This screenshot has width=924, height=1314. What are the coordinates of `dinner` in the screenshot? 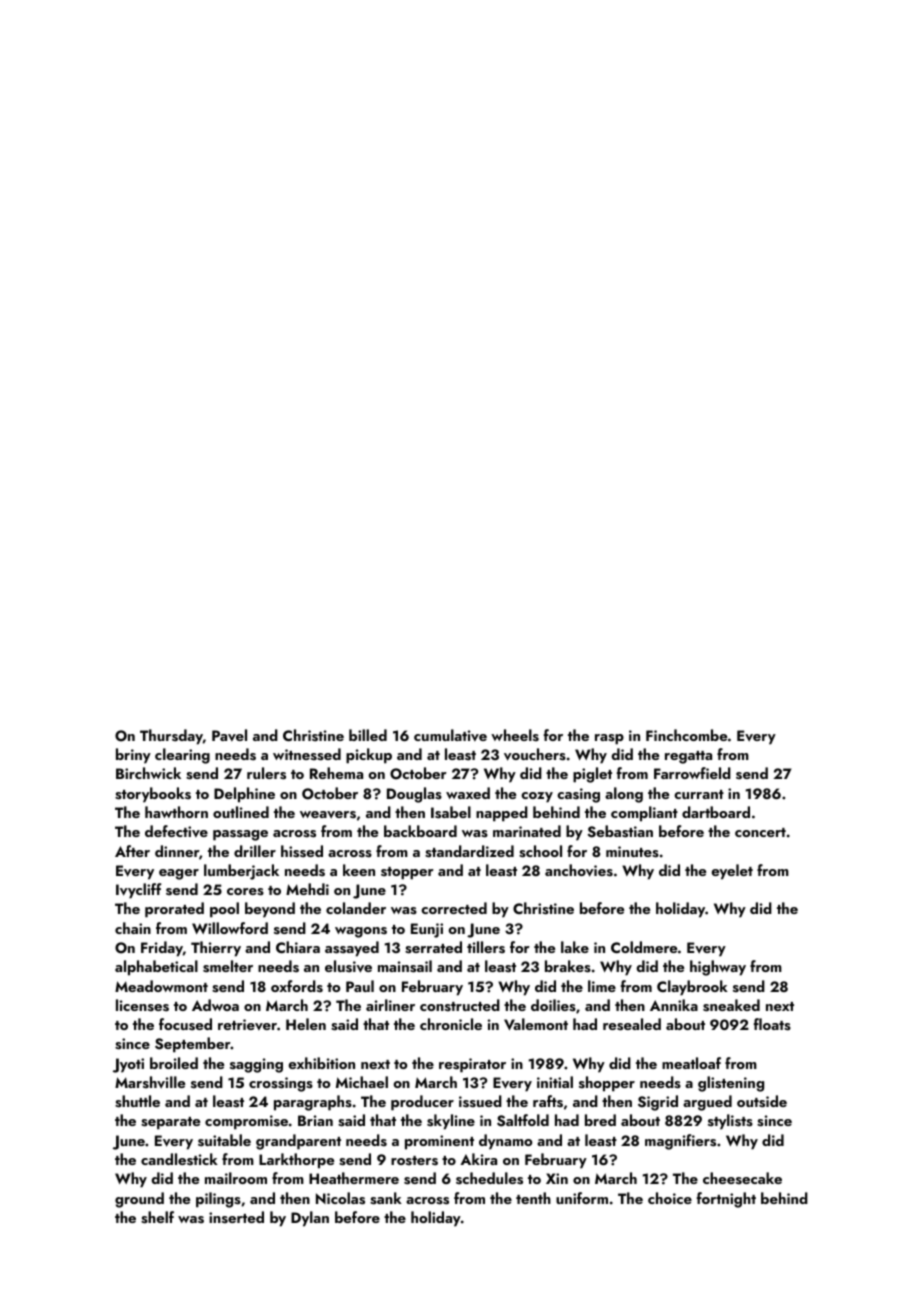 It's located at (177, 851).
